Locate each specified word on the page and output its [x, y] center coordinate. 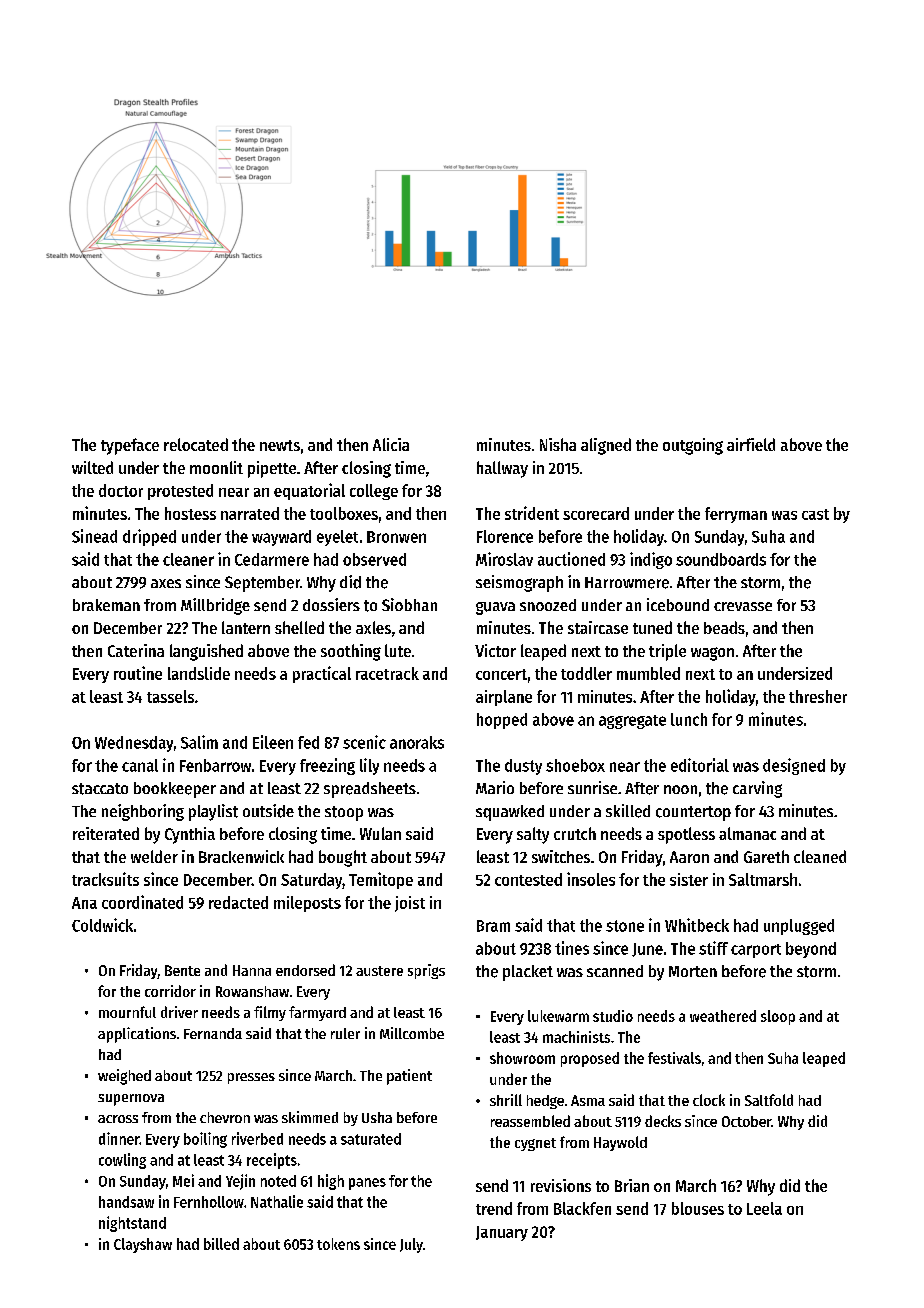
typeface [130, 446]
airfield [751, 444]
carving [757, 789]
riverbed [257, 1138]
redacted [238, 902]
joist [410, 904]
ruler [345, 1033]
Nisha [558, 444]
